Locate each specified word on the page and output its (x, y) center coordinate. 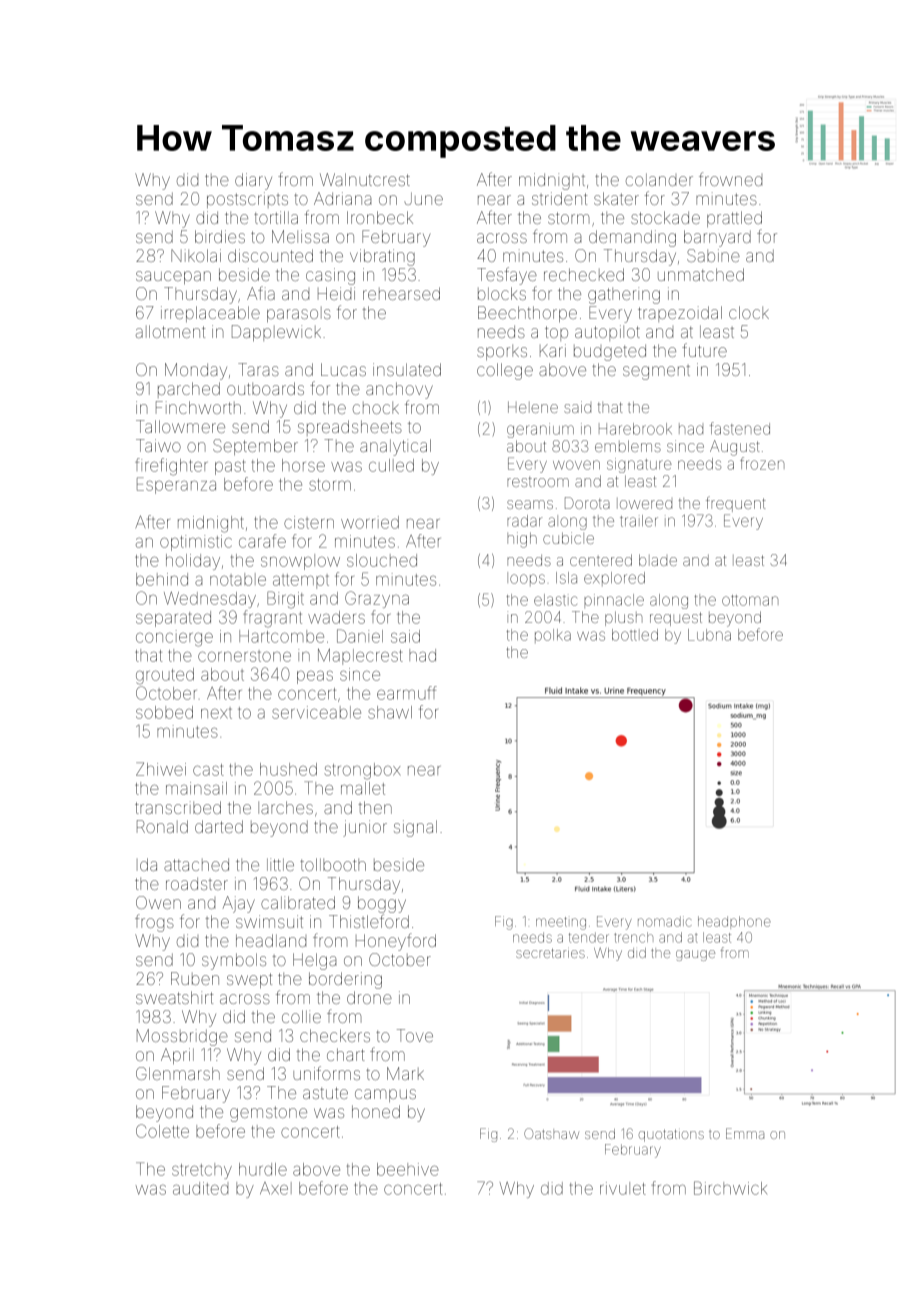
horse (303, 465)
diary (253, 181)
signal (415, 828)
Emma (745, 1133)
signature (639, 465)
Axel (276, 1188)
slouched (382, 560)
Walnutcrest (365, 179)
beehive (408, 1169)
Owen (158, 902)
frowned (730, 179)
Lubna (709, 635)
